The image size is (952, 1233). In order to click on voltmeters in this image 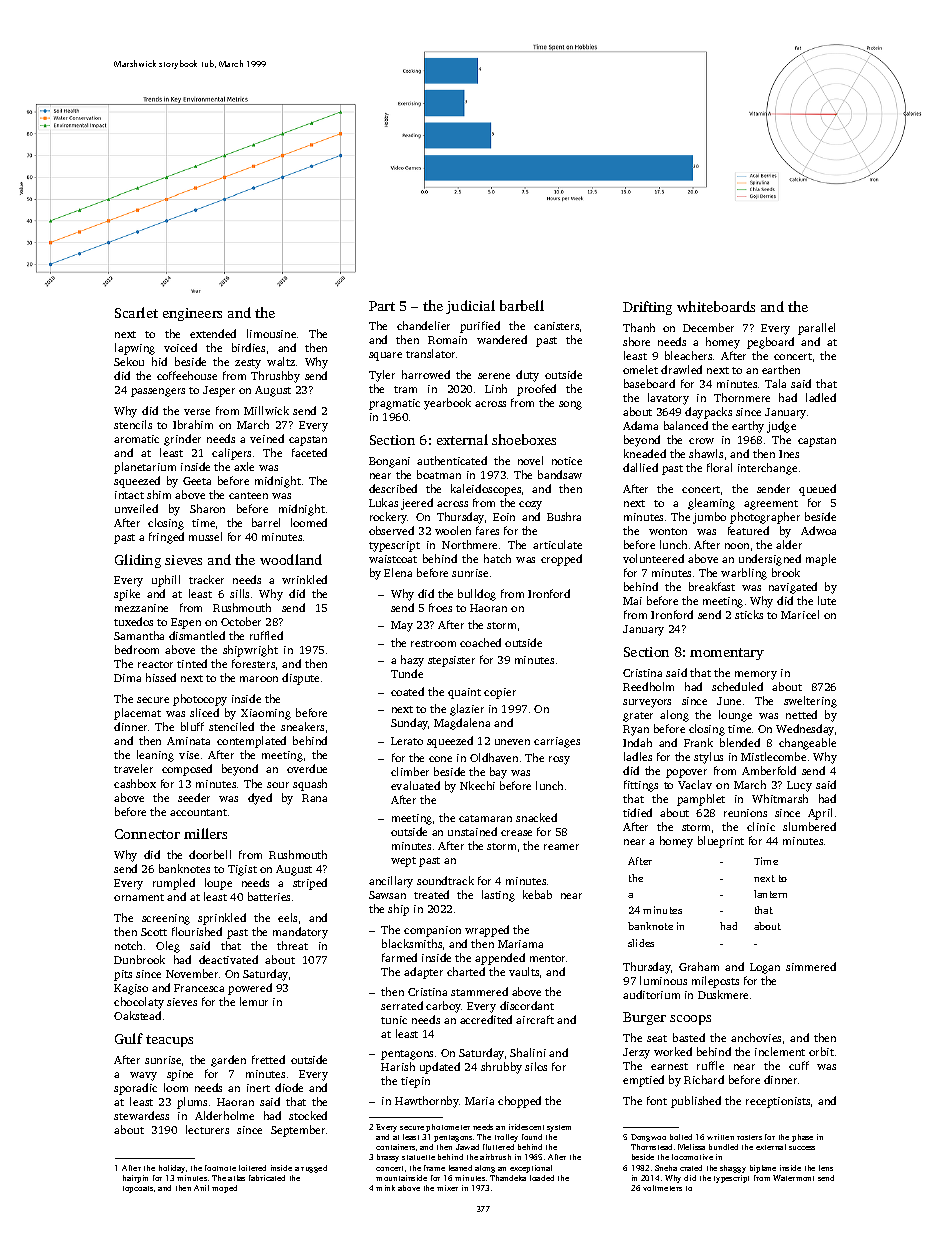, I will do `click(662, 1188)`.
